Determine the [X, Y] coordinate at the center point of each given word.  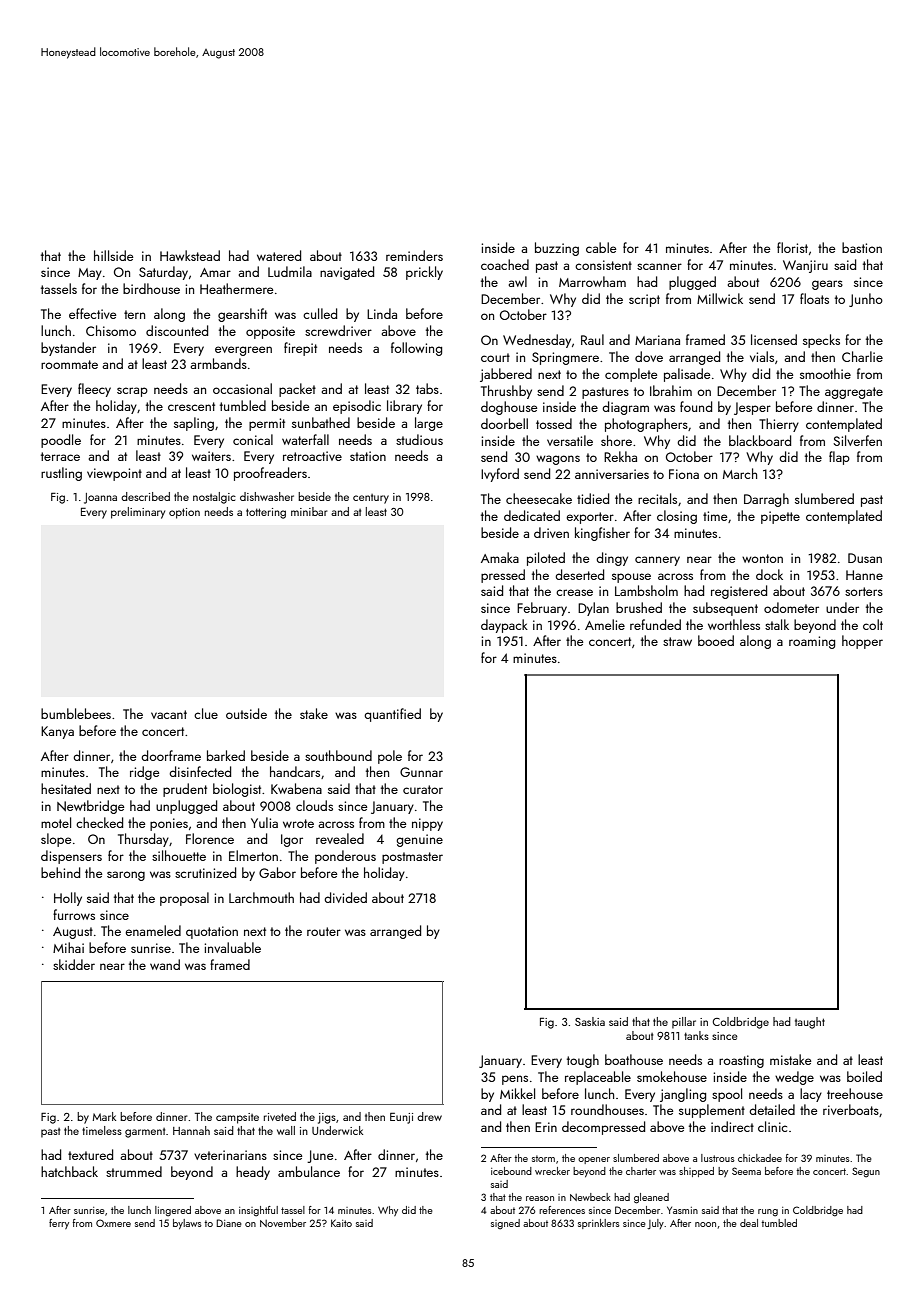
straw [677, 641]
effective [93, 313]
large [429, 424]
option [184, 513]
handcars [295, 771]
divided [345, 897]
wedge [794, 1078]
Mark [104, 1116]
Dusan [865, 558]
